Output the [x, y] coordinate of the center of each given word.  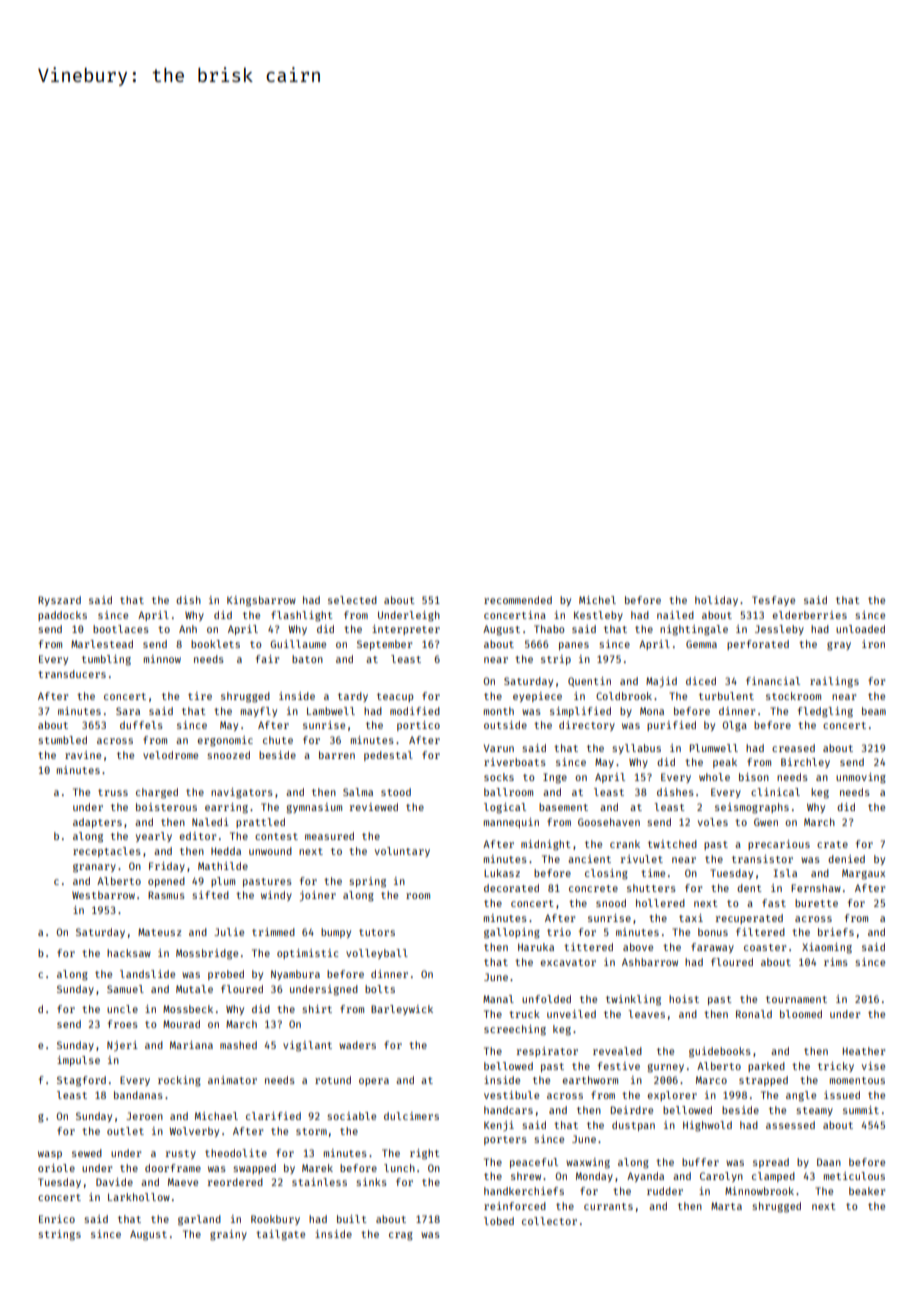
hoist [684, 999]
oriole [56, 1168]
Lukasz [502, 873]
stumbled [62, 740]
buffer [700, 1162]
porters [505, 1140]
